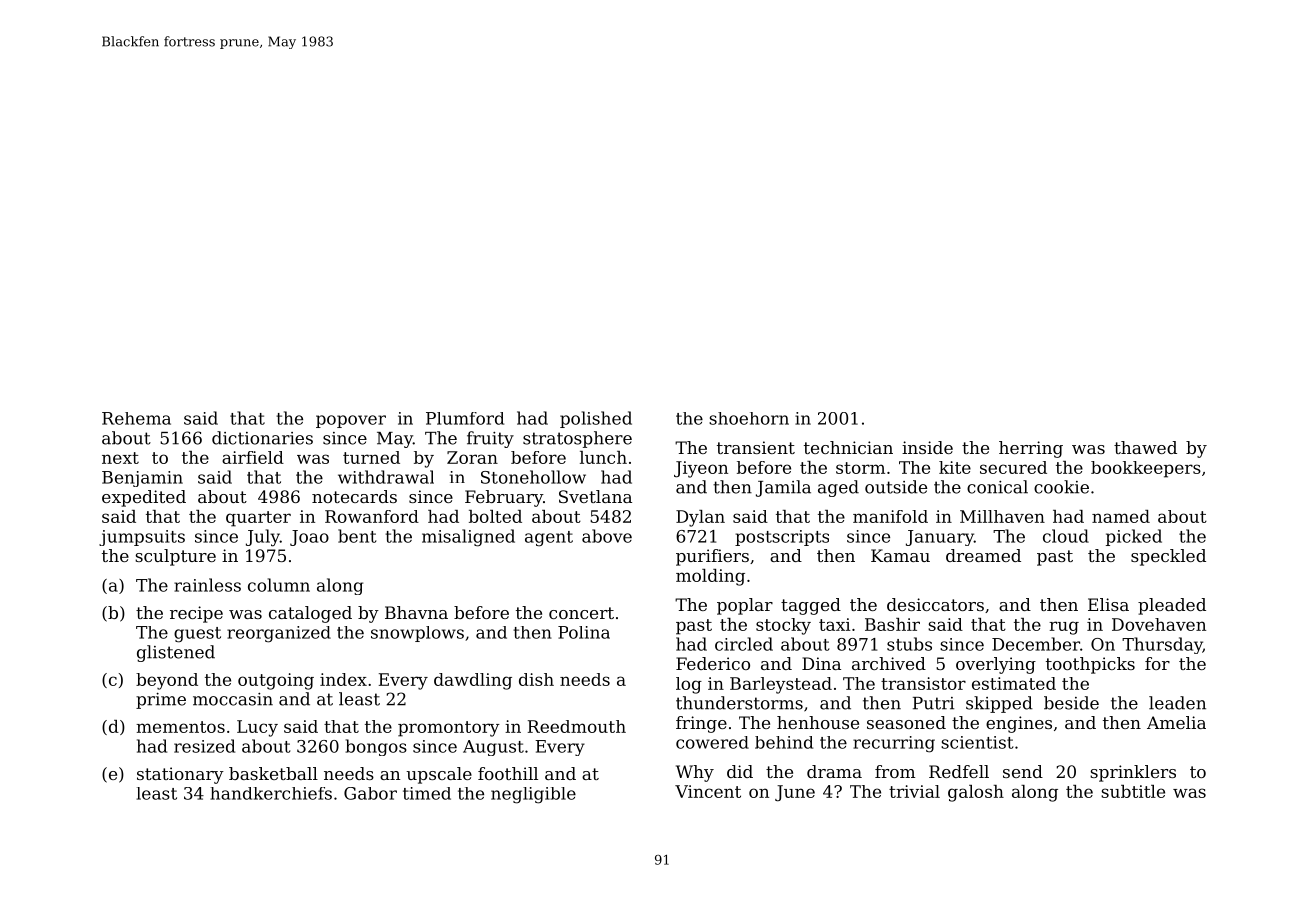  What do you see at coordinates (253, 457) in the document?
I see `airfield` at bounding box center [253, 457].
